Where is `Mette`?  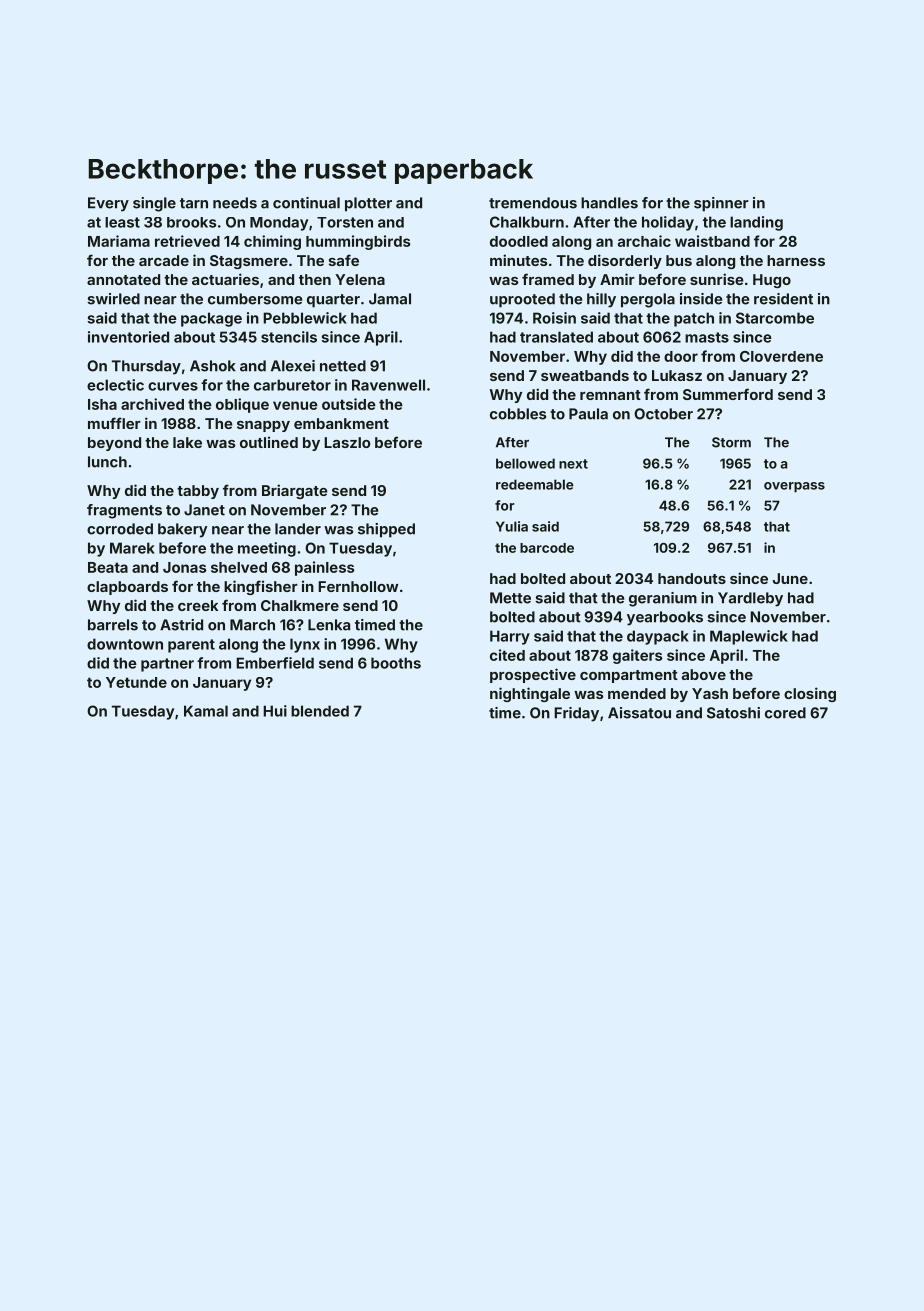
Mette is located at coordinates (510, 598).
